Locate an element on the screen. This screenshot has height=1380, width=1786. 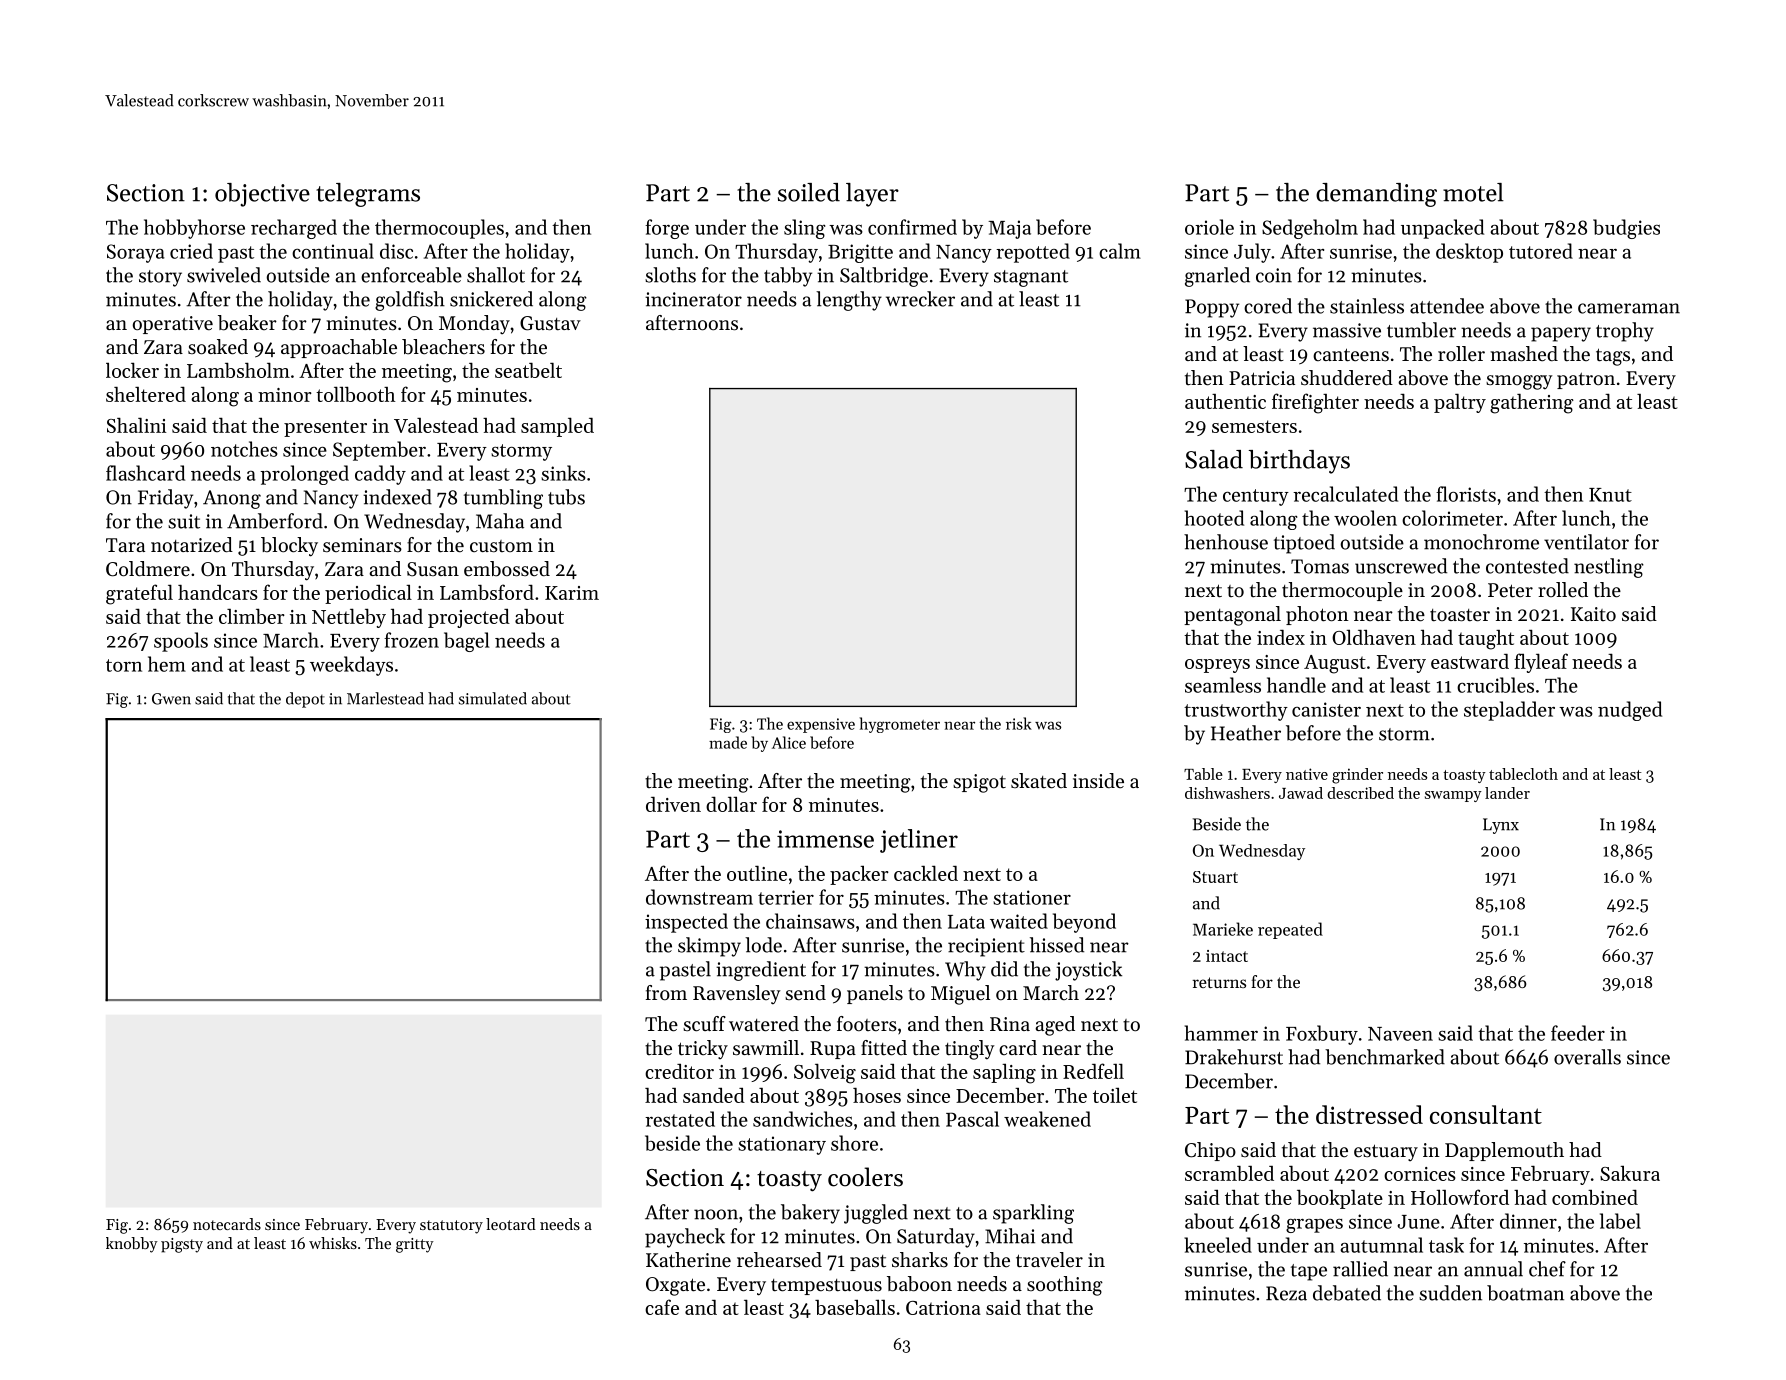
gritty is located at coordinates (415, 1245).
